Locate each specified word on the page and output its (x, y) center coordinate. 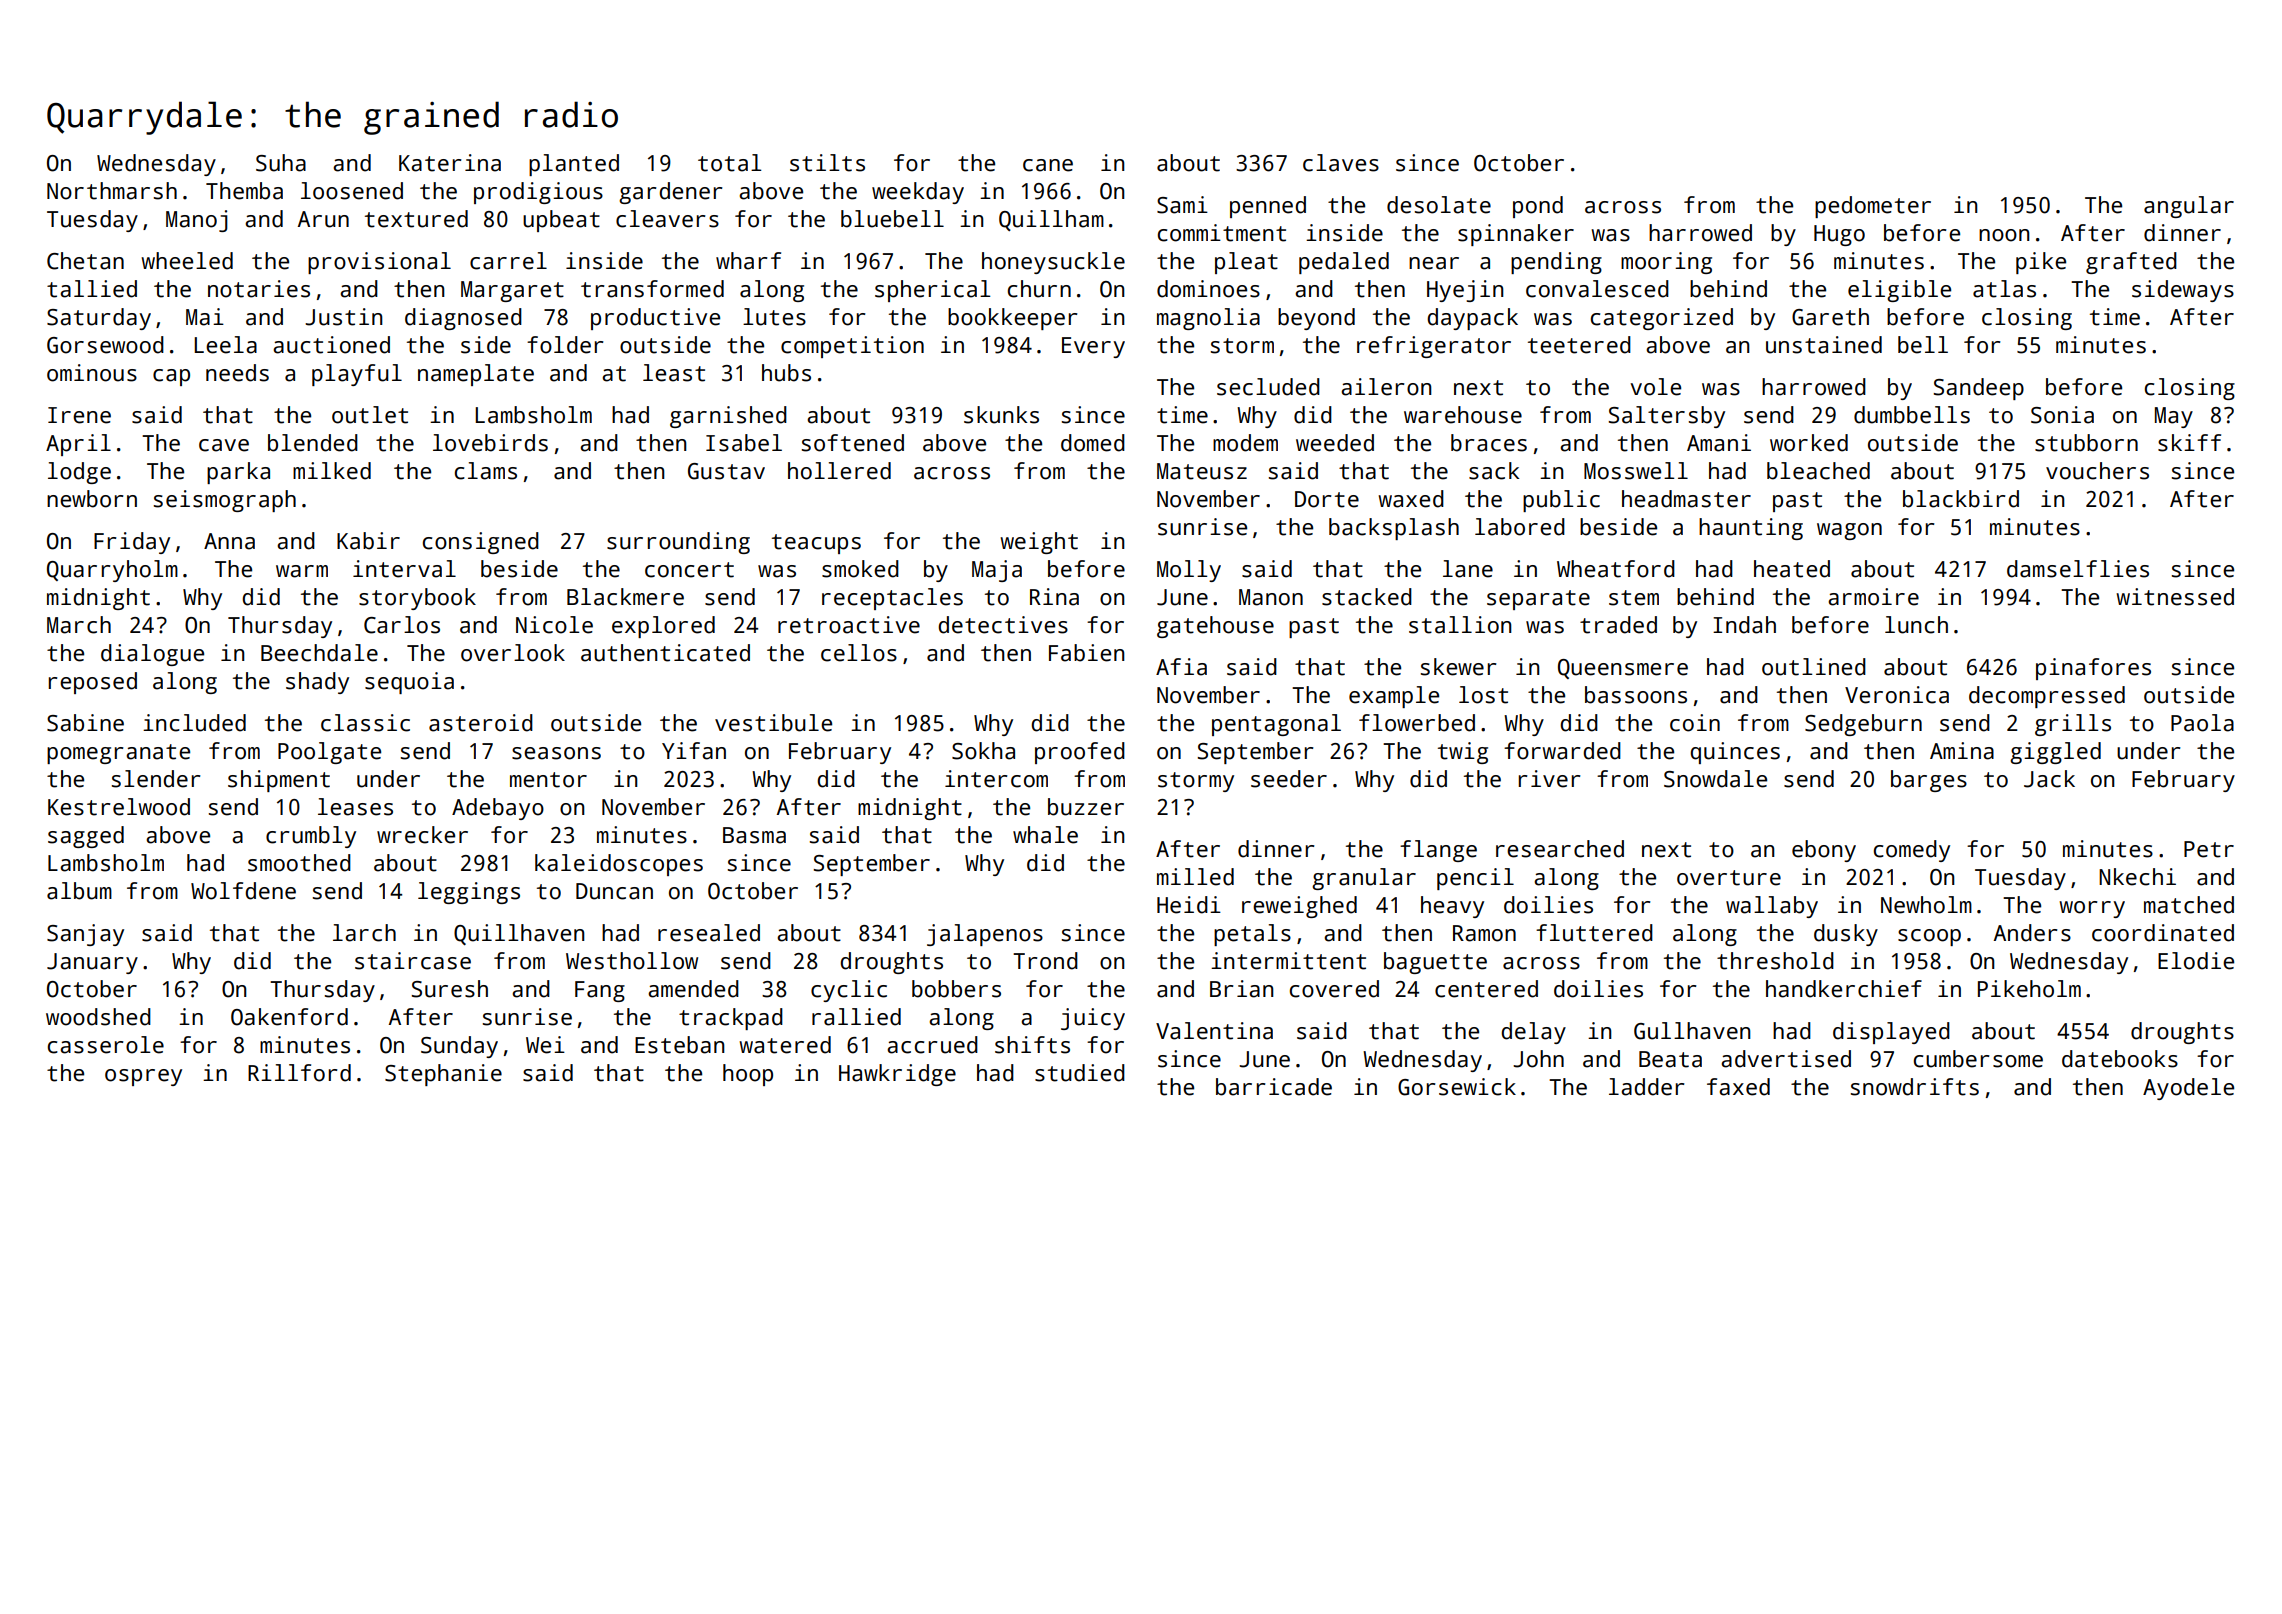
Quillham (1051, 220)
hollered (839, 471)
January (92, 963)
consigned (481, 543)
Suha (281, 163)
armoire (1873, 597)
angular (2189, 207)
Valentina (1214, 1031)
